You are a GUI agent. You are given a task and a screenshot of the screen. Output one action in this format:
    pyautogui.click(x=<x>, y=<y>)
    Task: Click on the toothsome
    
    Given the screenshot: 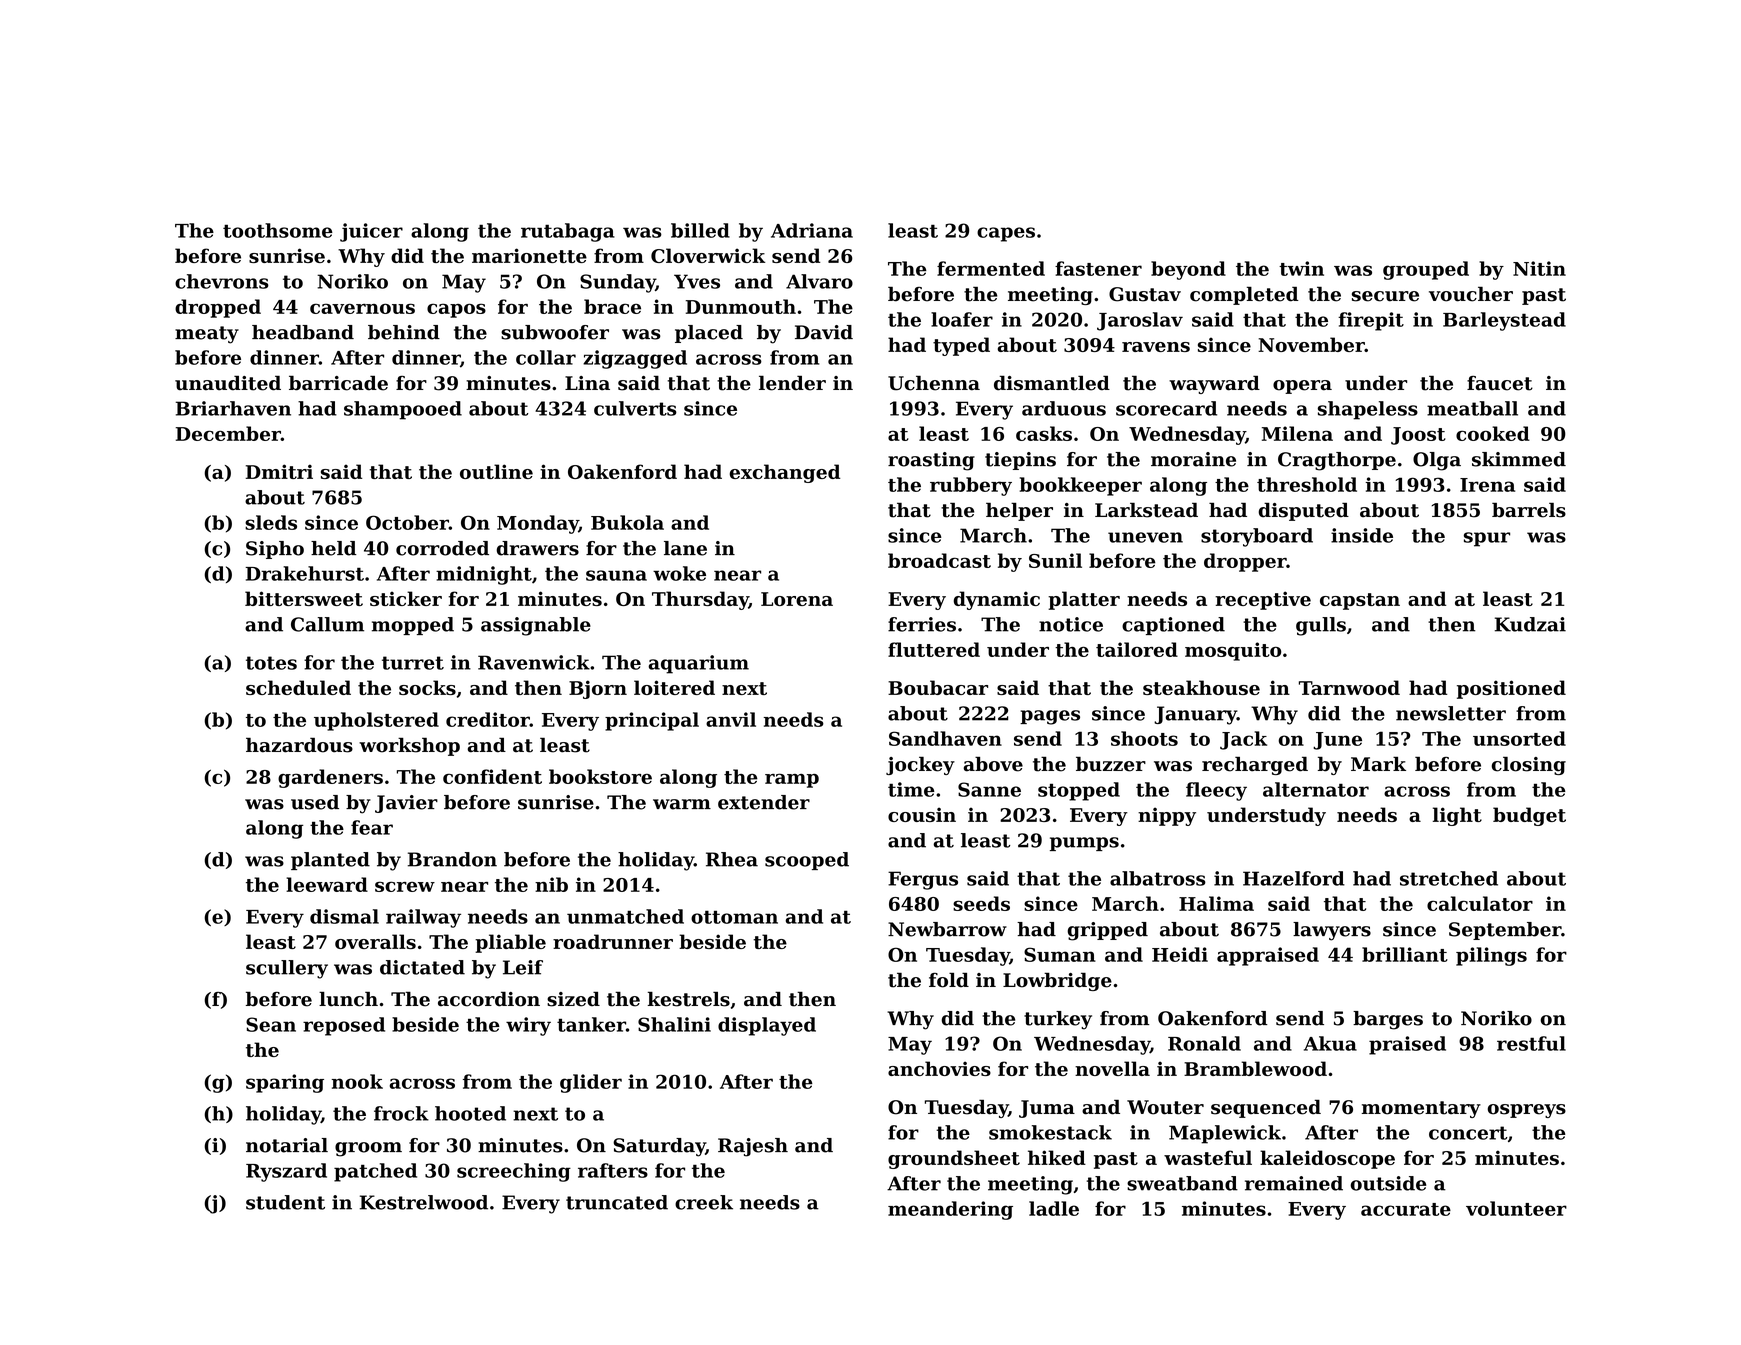 What is the action you would take?
    pyautogui.click(x=278, y=230)
